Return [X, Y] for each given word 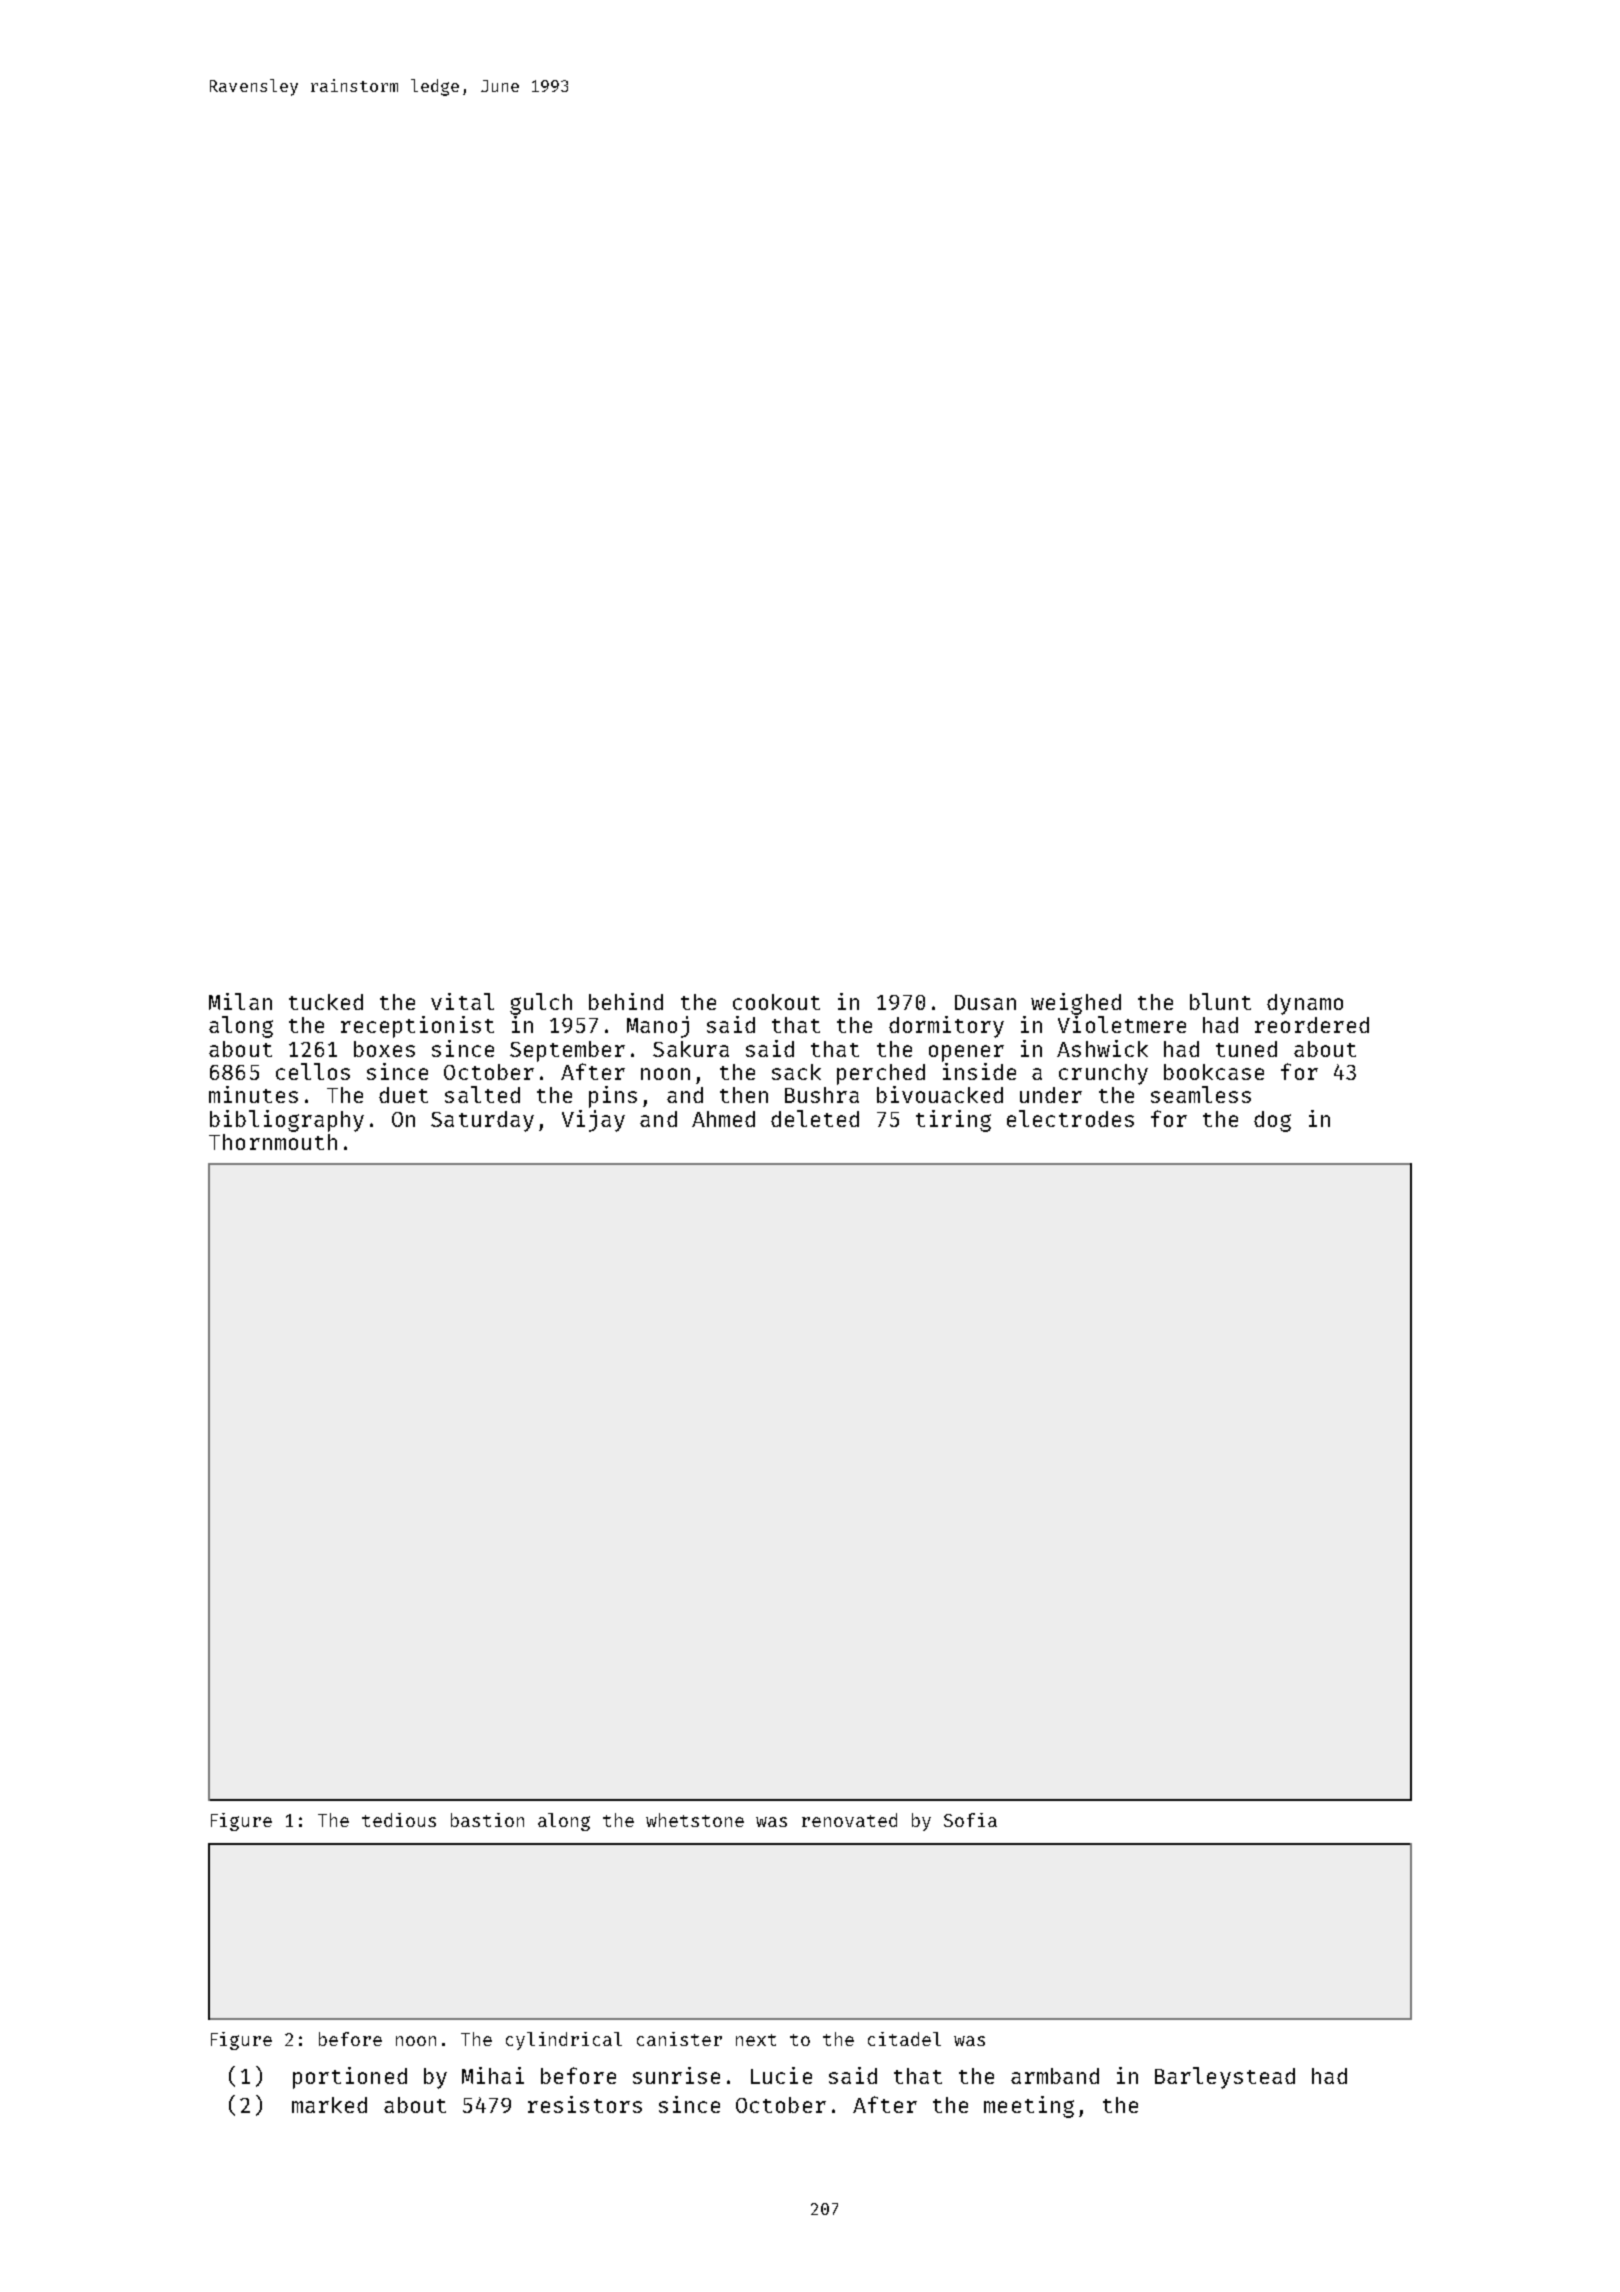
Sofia [970, 1820]
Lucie [781, 2075]
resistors [585, 2104]
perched [881, 1074]
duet [403, 1095]
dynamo [1305, 1004]
